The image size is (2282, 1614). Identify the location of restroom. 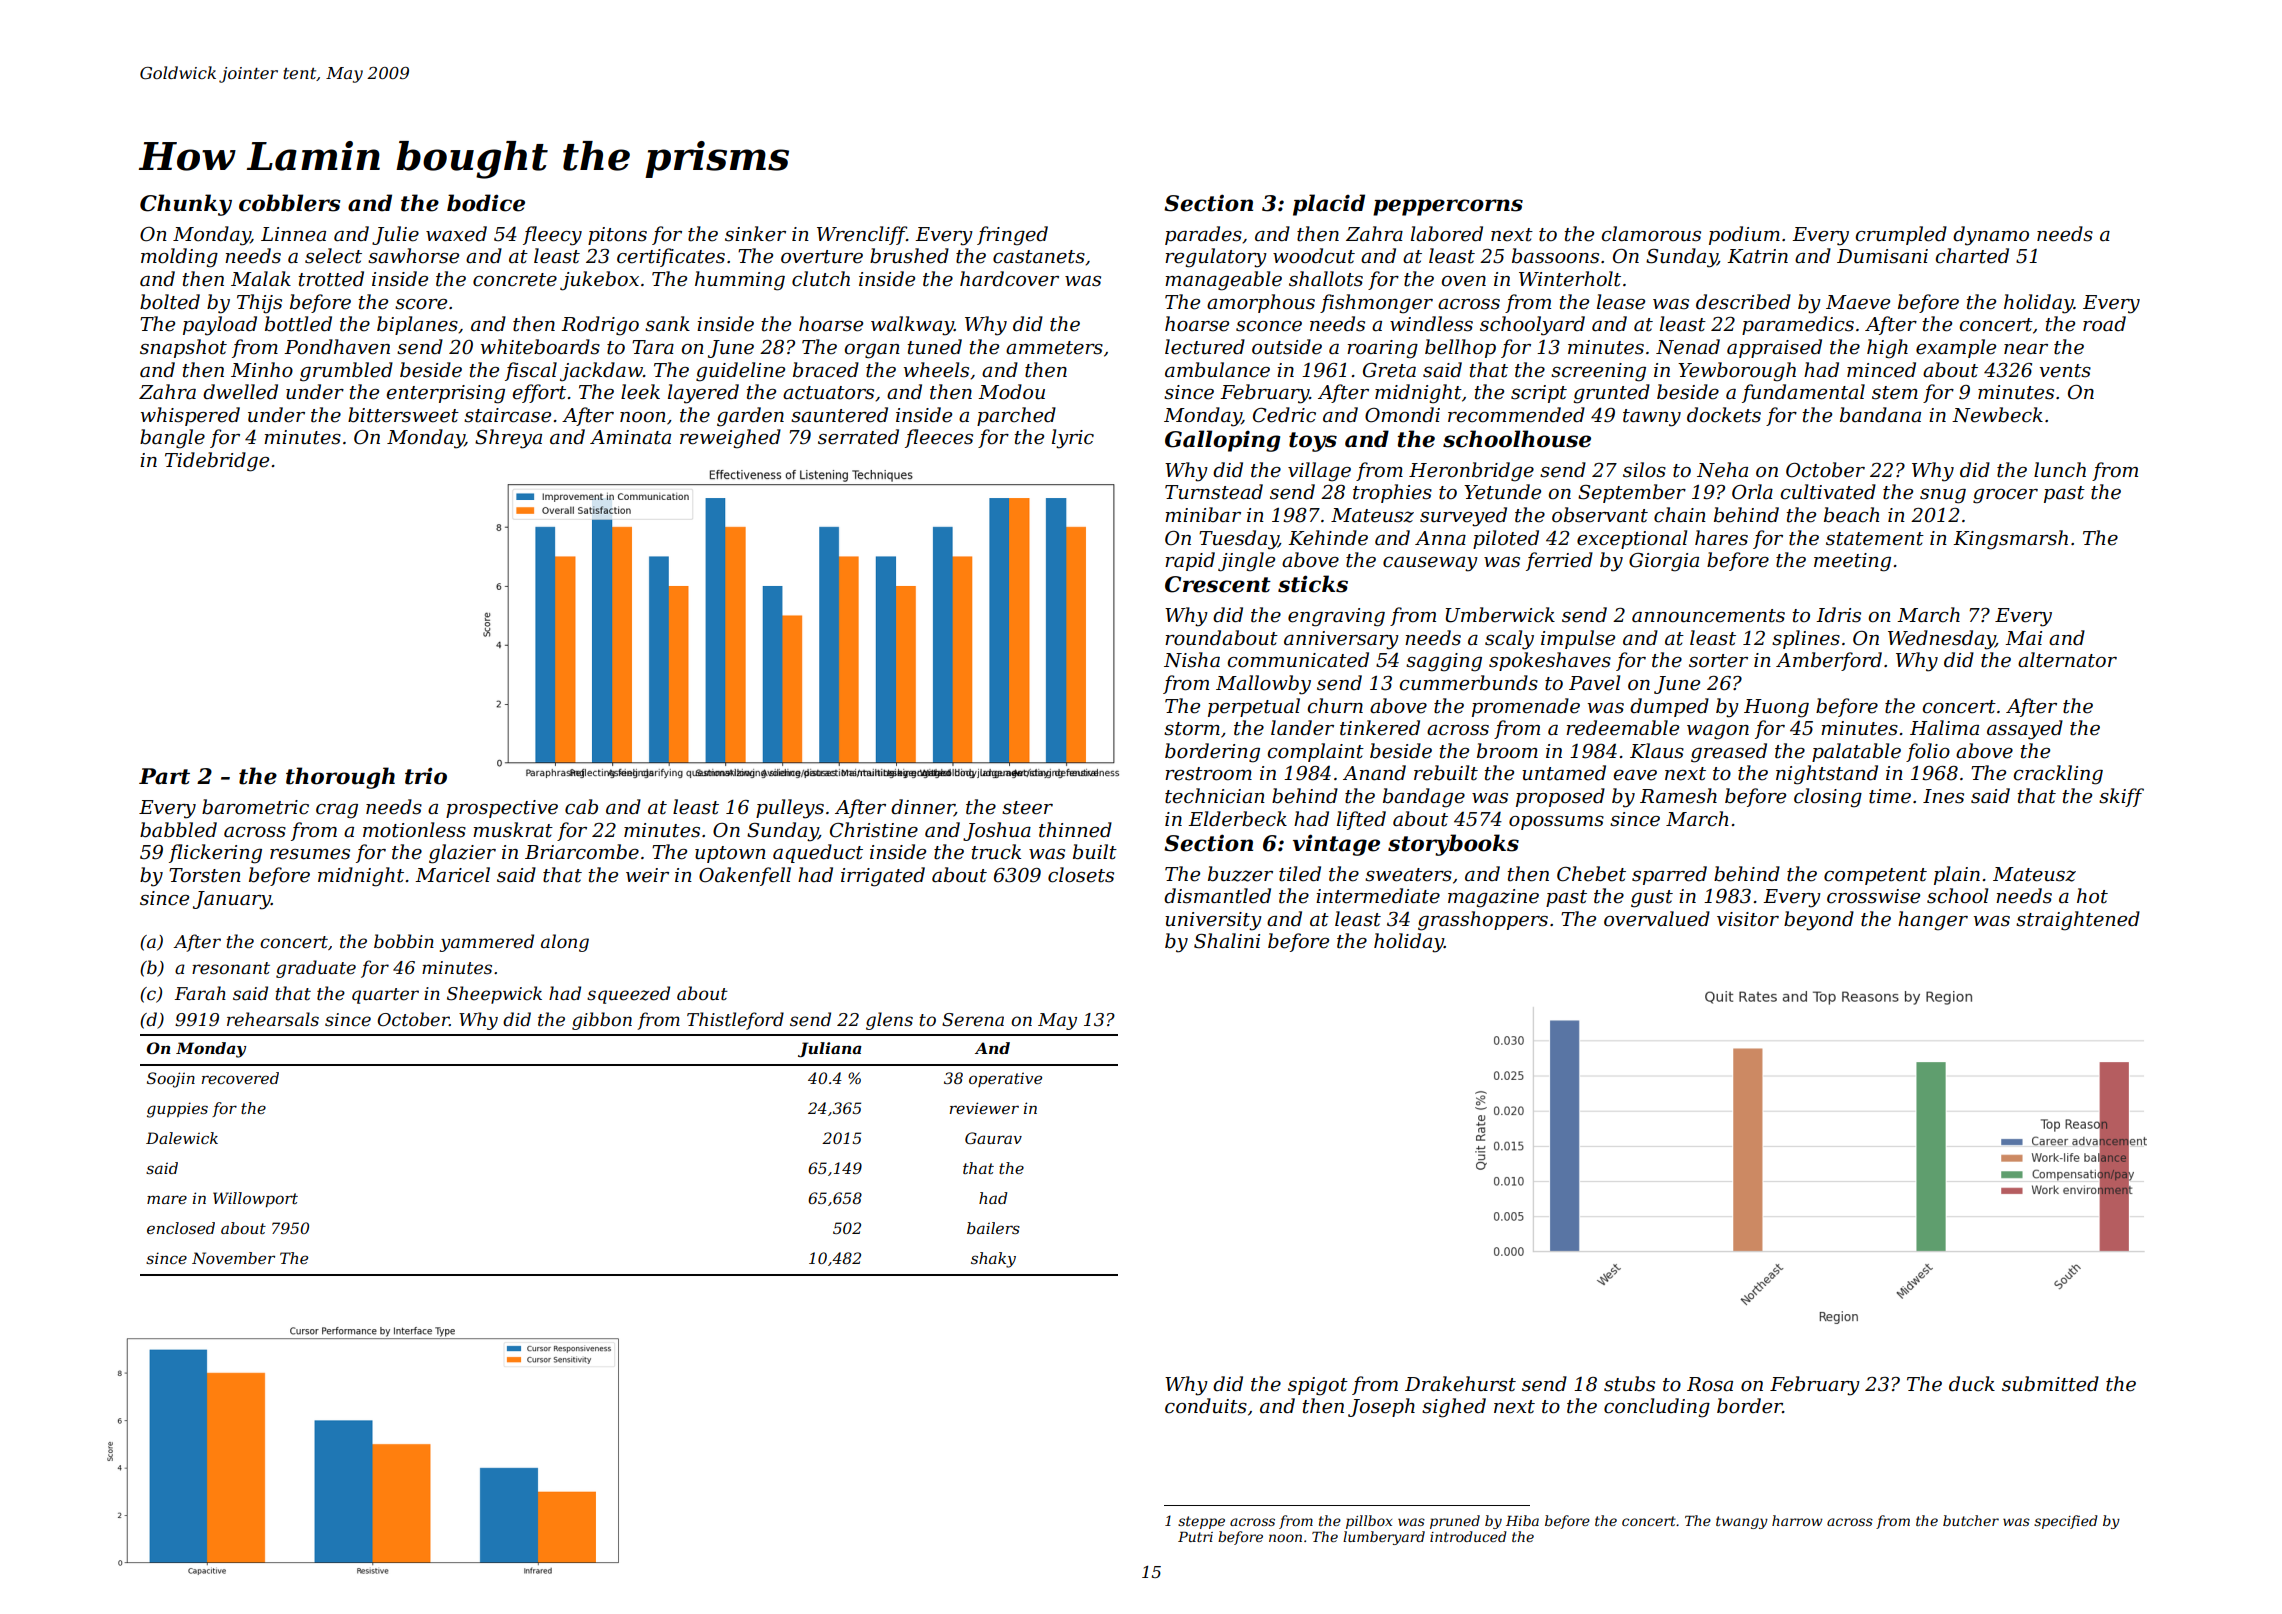
(1208, 774).
